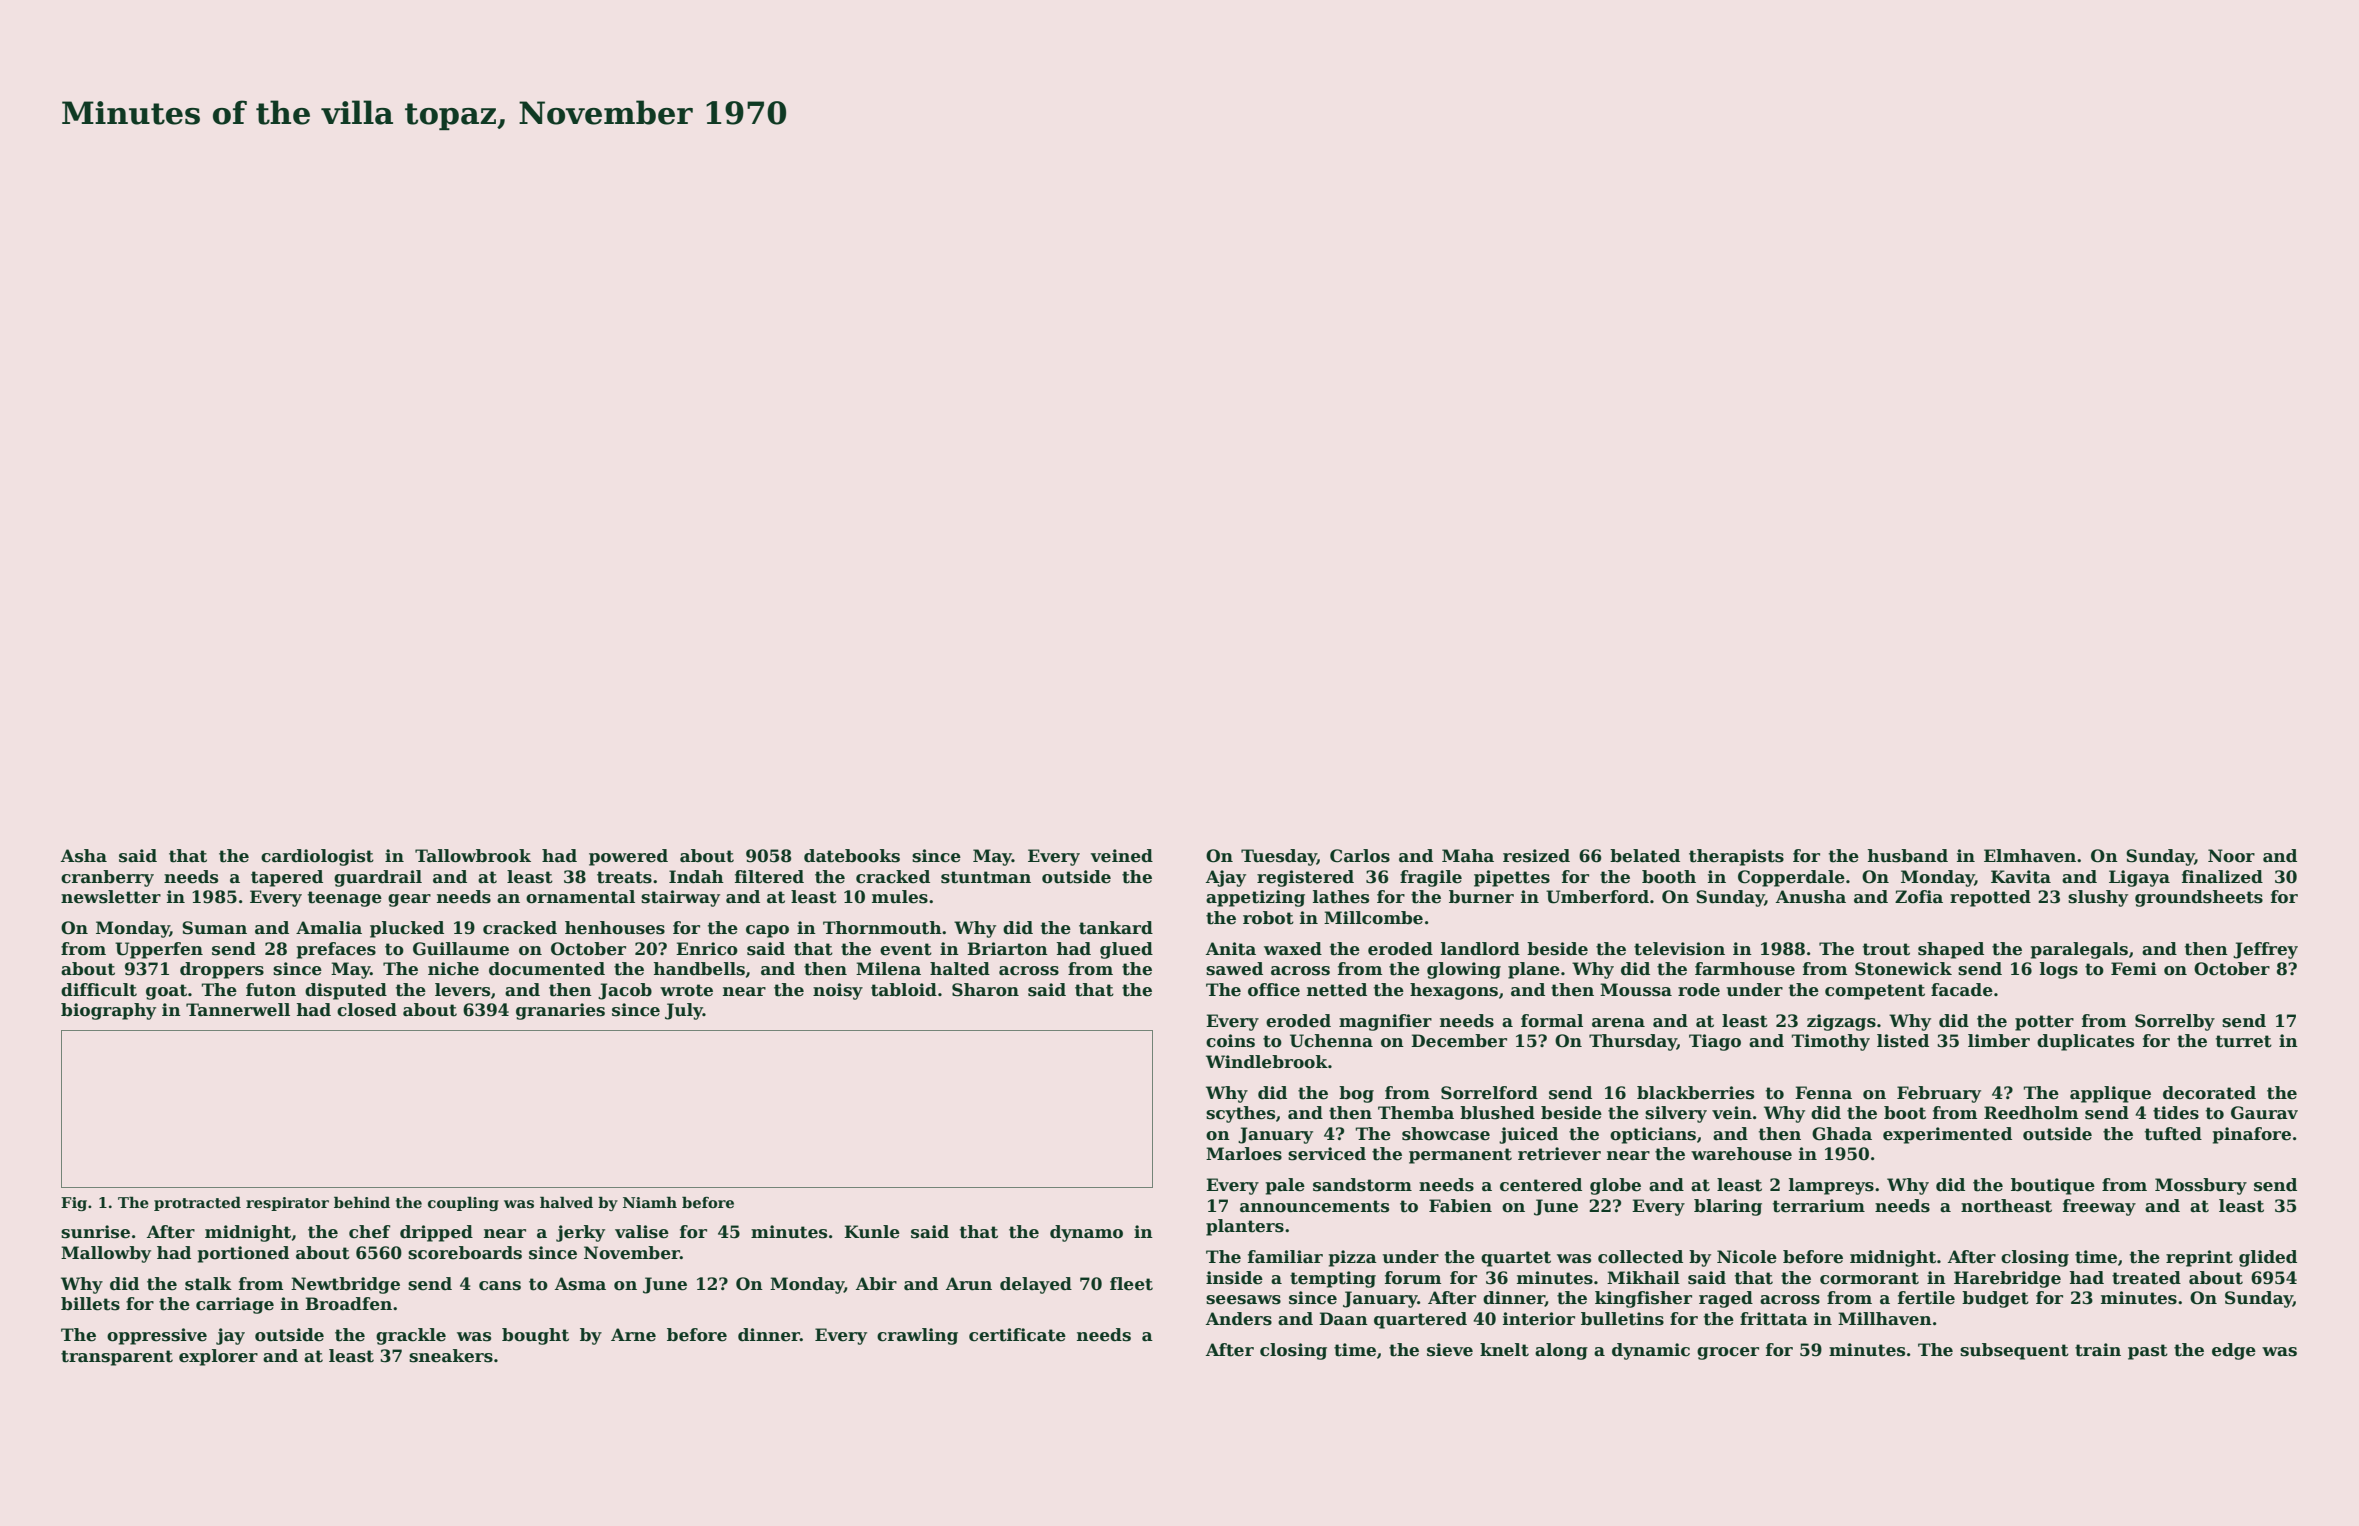 Image resolution: width=2359 pixels, height=1526 pixels. What do you see at coordinates (214, 928) in the screenshot?
I see `Suman` at bounding box center [214, 928].
